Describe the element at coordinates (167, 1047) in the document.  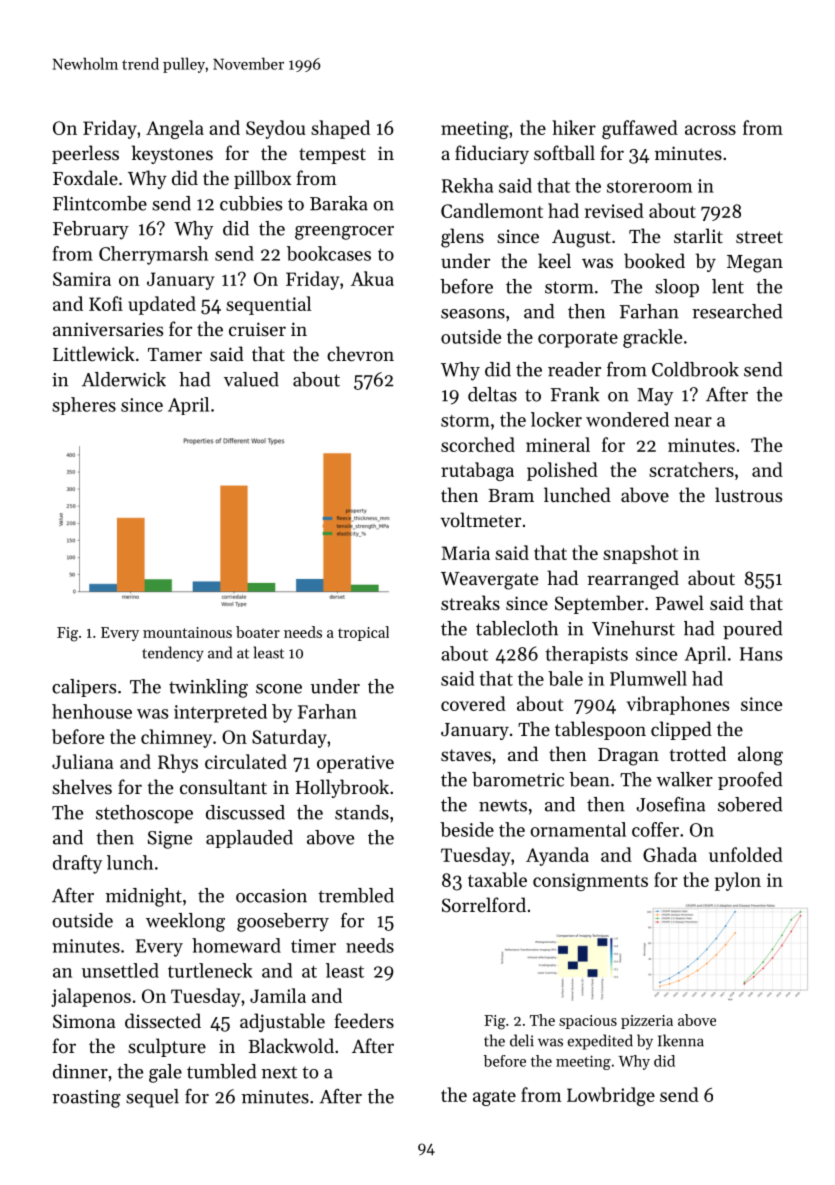
I see `sculpture` at that location.
